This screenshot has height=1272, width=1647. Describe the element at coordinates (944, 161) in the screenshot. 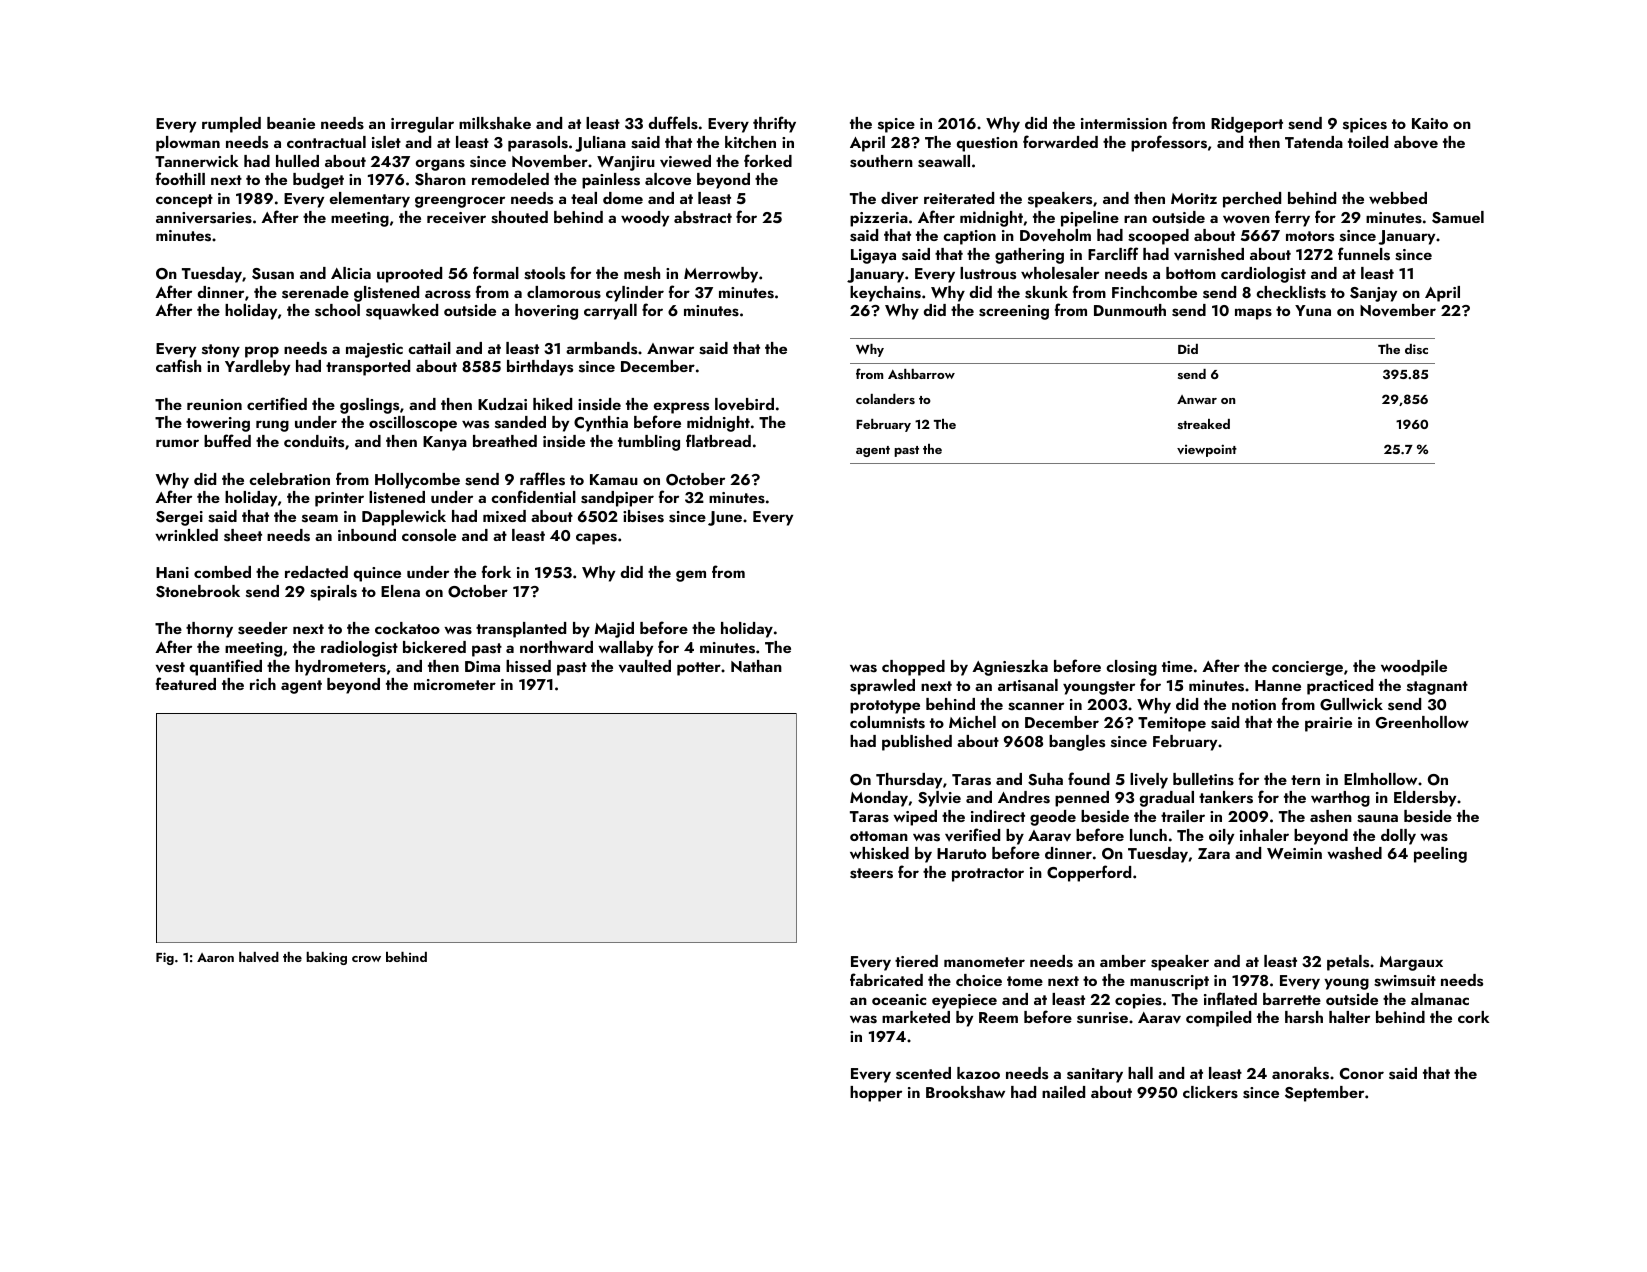

I see `seawall` at that location.
